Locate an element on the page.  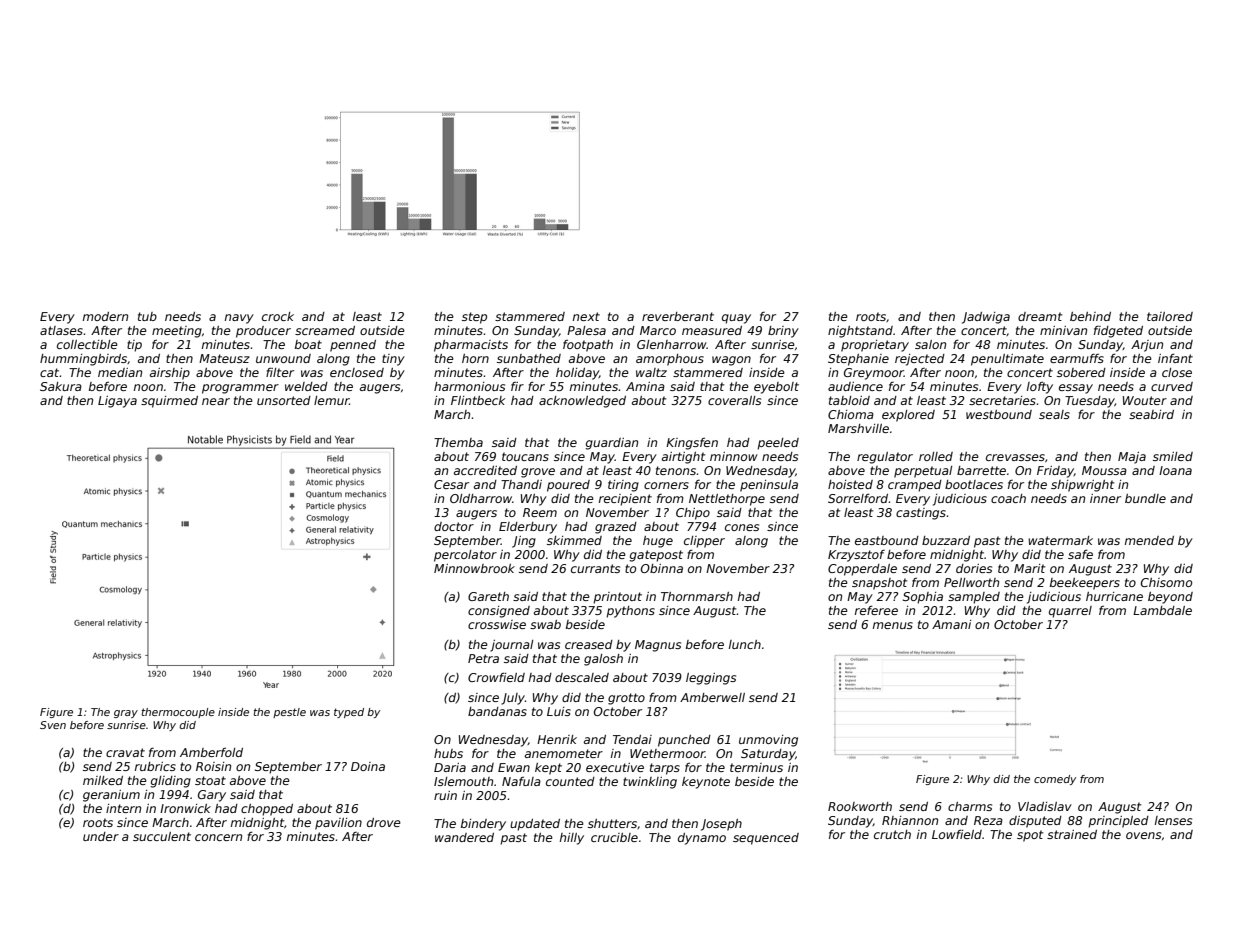
pestle is located at coordinates (289, 713).
